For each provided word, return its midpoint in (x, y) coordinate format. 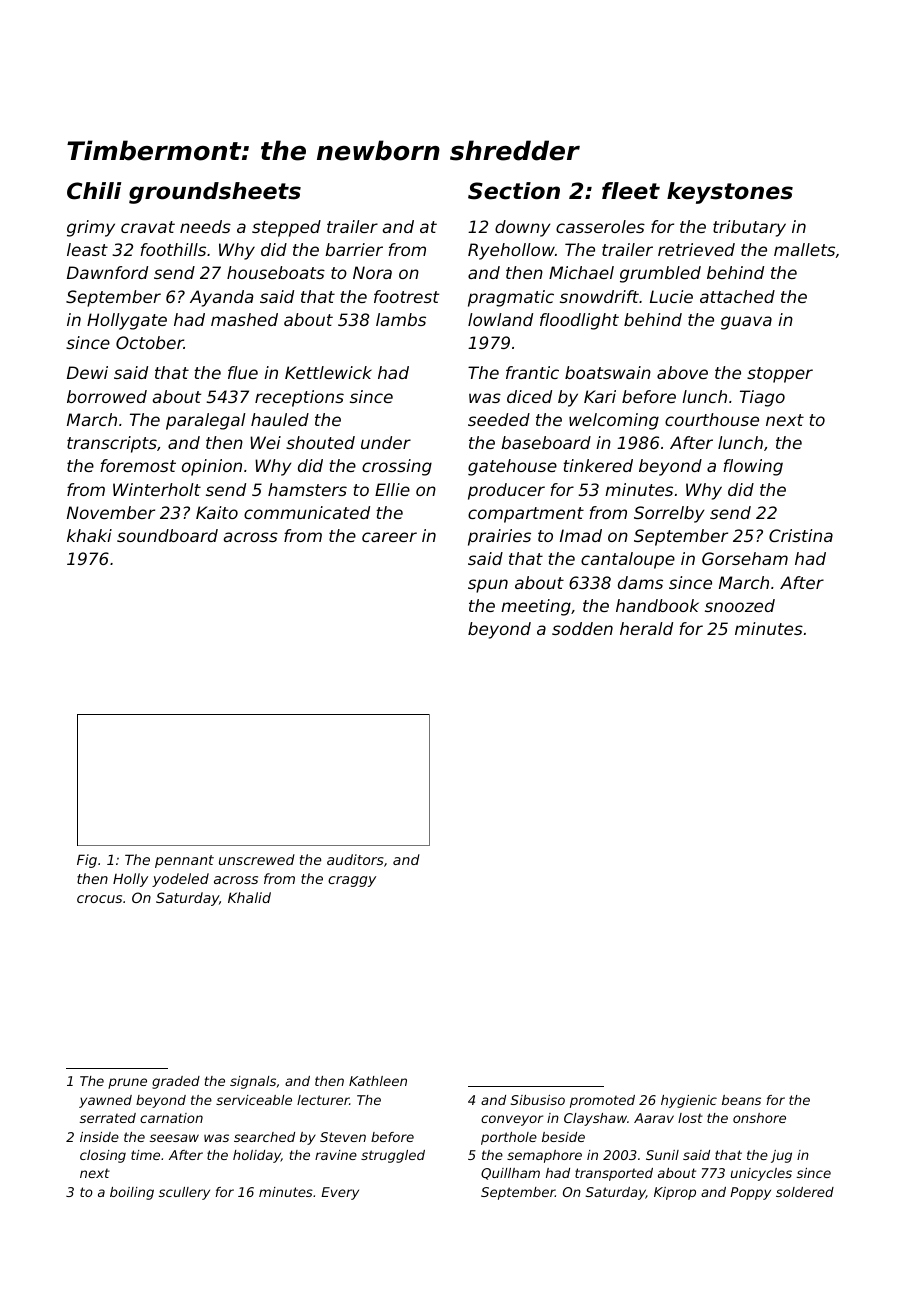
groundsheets (215, 193)
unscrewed (257, 859)
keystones (730, 193)
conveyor (512, 1120)
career (389, 537)
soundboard (167, 535)
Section (514, 191)
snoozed (740, 605)
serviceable (254, 1100)
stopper (780, 375)
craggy (352, 881)
